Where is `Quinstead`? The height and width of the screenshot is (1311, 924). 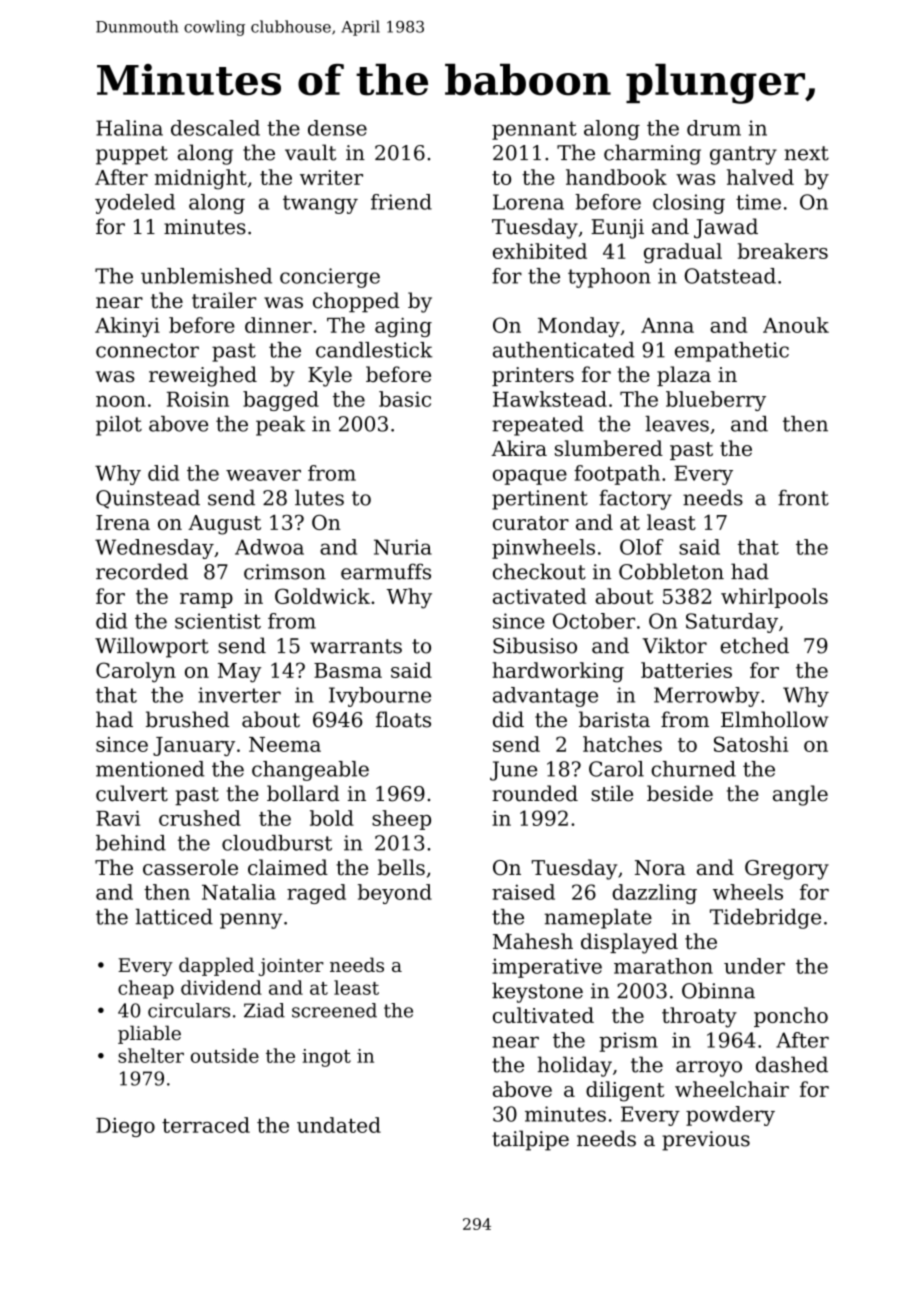 Quinstead is located at coordinates (148, 499).
